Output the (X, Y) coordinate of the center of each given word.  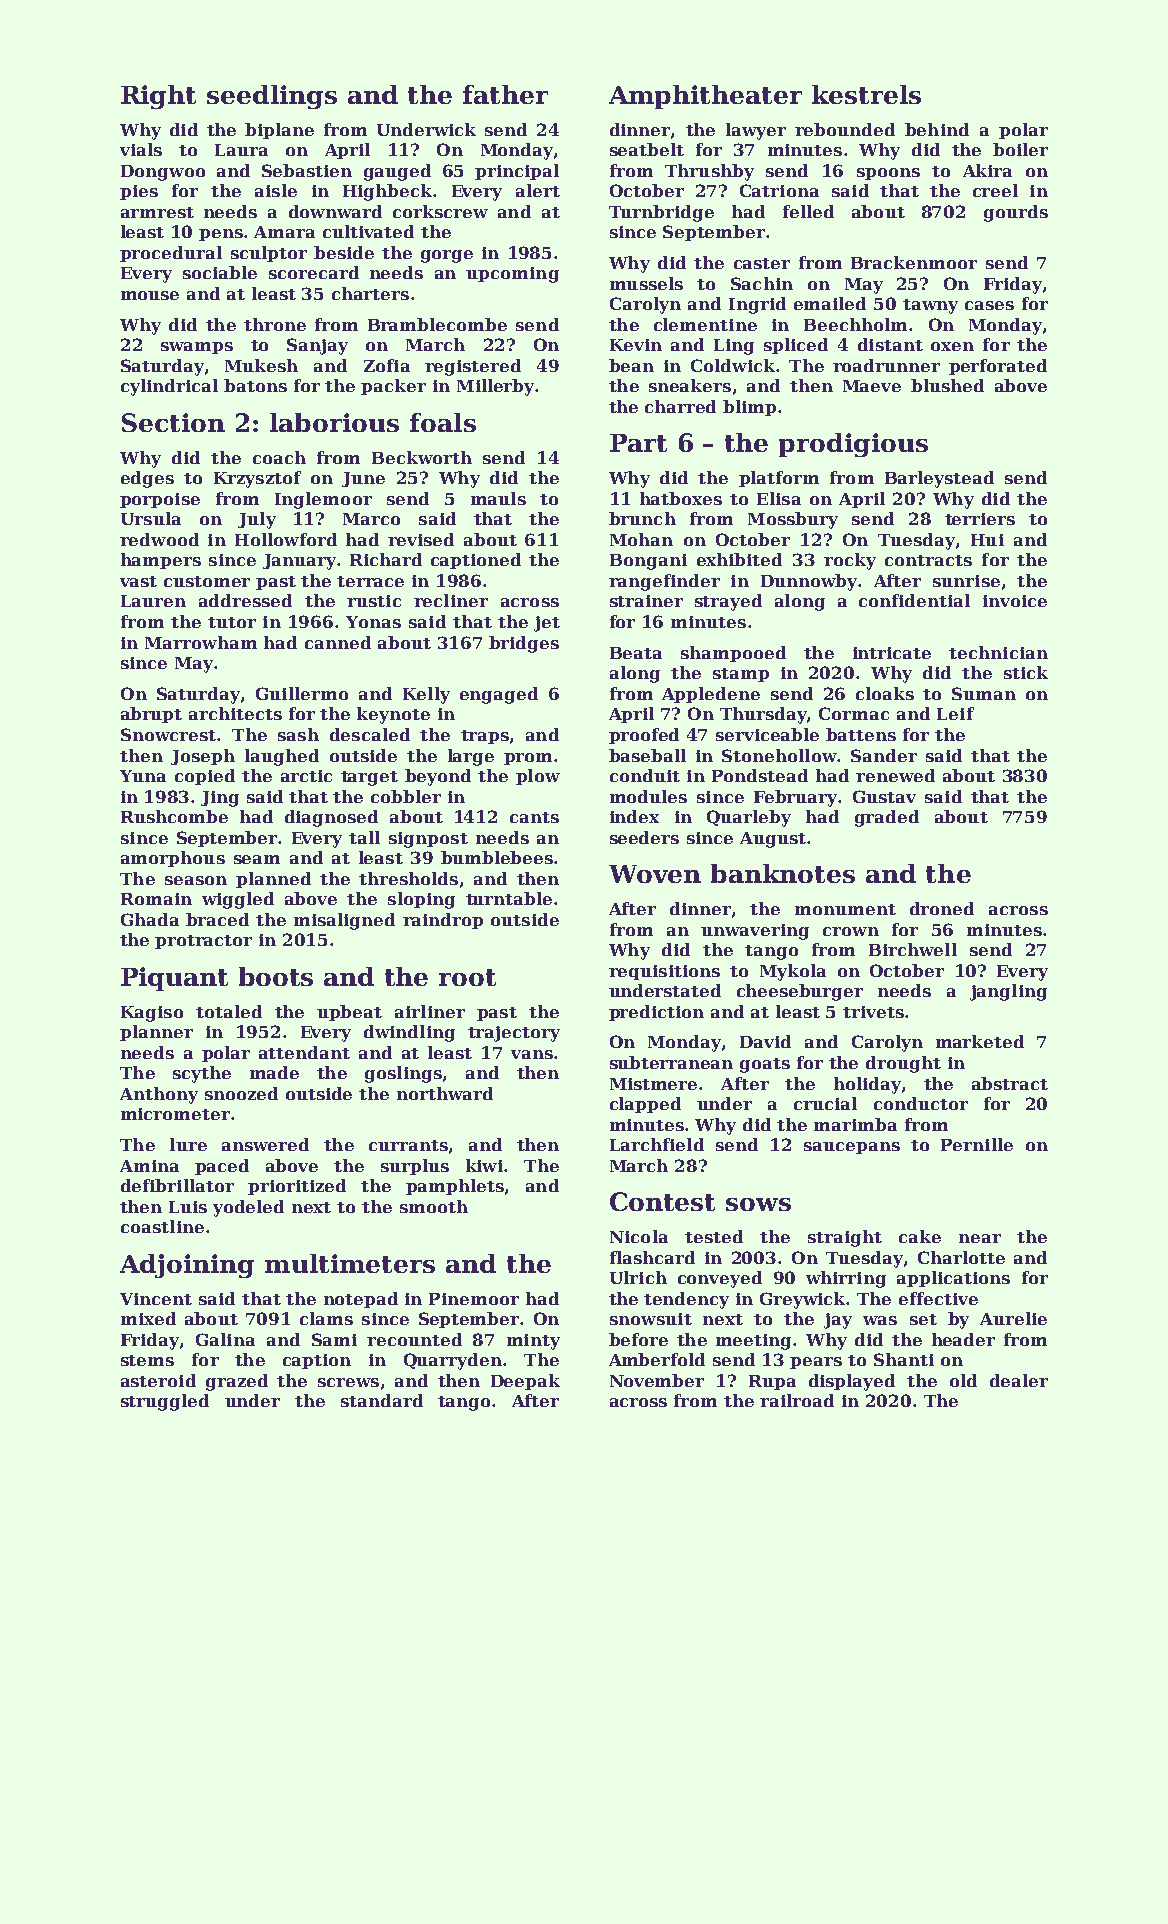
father (505, 94)
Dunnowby (809, 582)
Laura (241, 150)
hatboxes (681, 498)
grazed (237, 1382)
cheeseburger (800, 992)
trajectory (514, 1034)
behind (937, 129)
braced (217, 919)
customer (207, 581)
